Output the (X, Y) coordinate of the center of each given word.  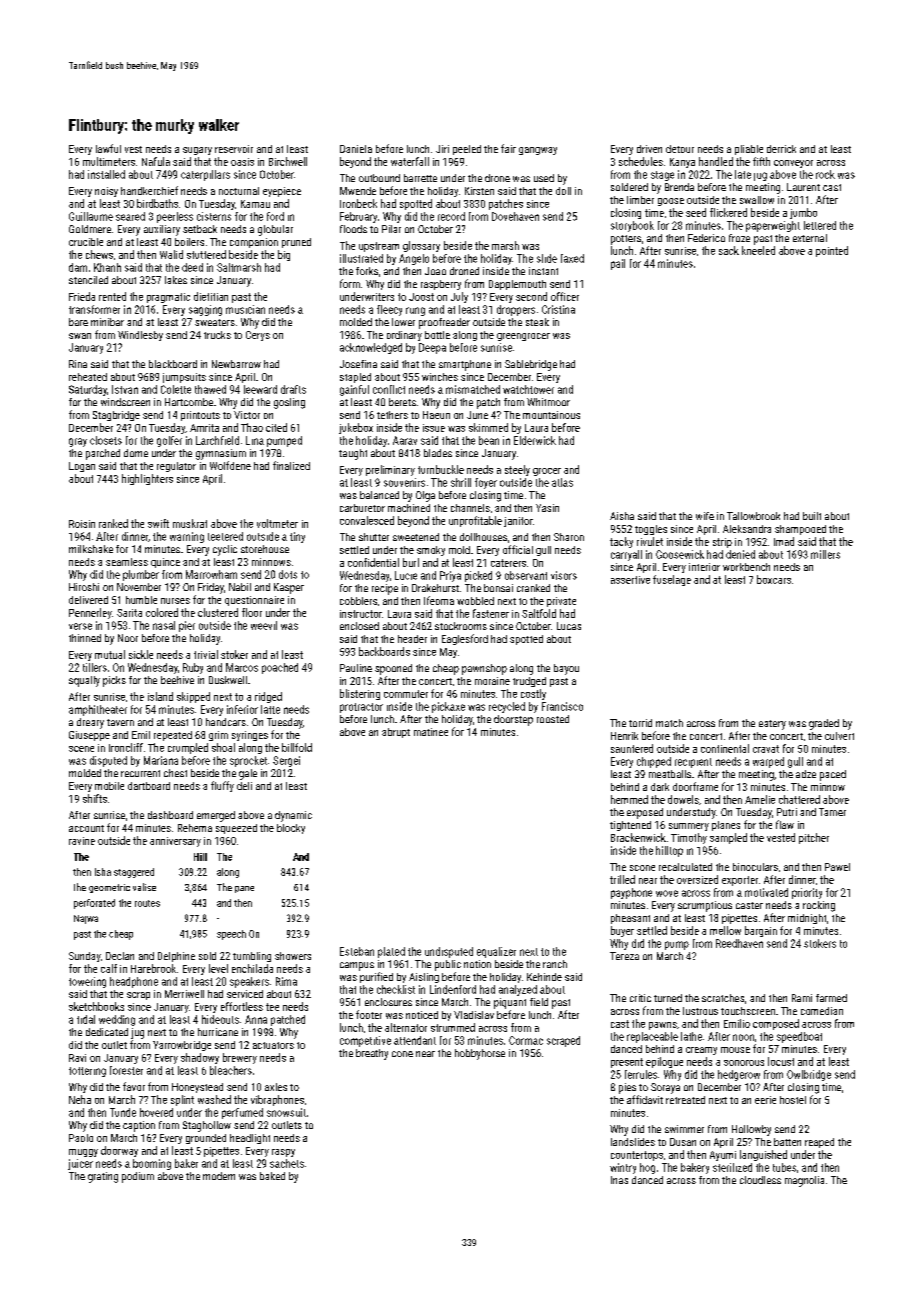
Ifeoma (439, 600)
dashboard (170, 815)
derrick (781, 149)
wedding (117, 1020)
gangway (538, 151)
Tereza (624, 956)
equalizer (496, 952)
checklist (396, 989)
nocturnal (239, 191)
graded (824, 724)
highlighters (147, 479)
